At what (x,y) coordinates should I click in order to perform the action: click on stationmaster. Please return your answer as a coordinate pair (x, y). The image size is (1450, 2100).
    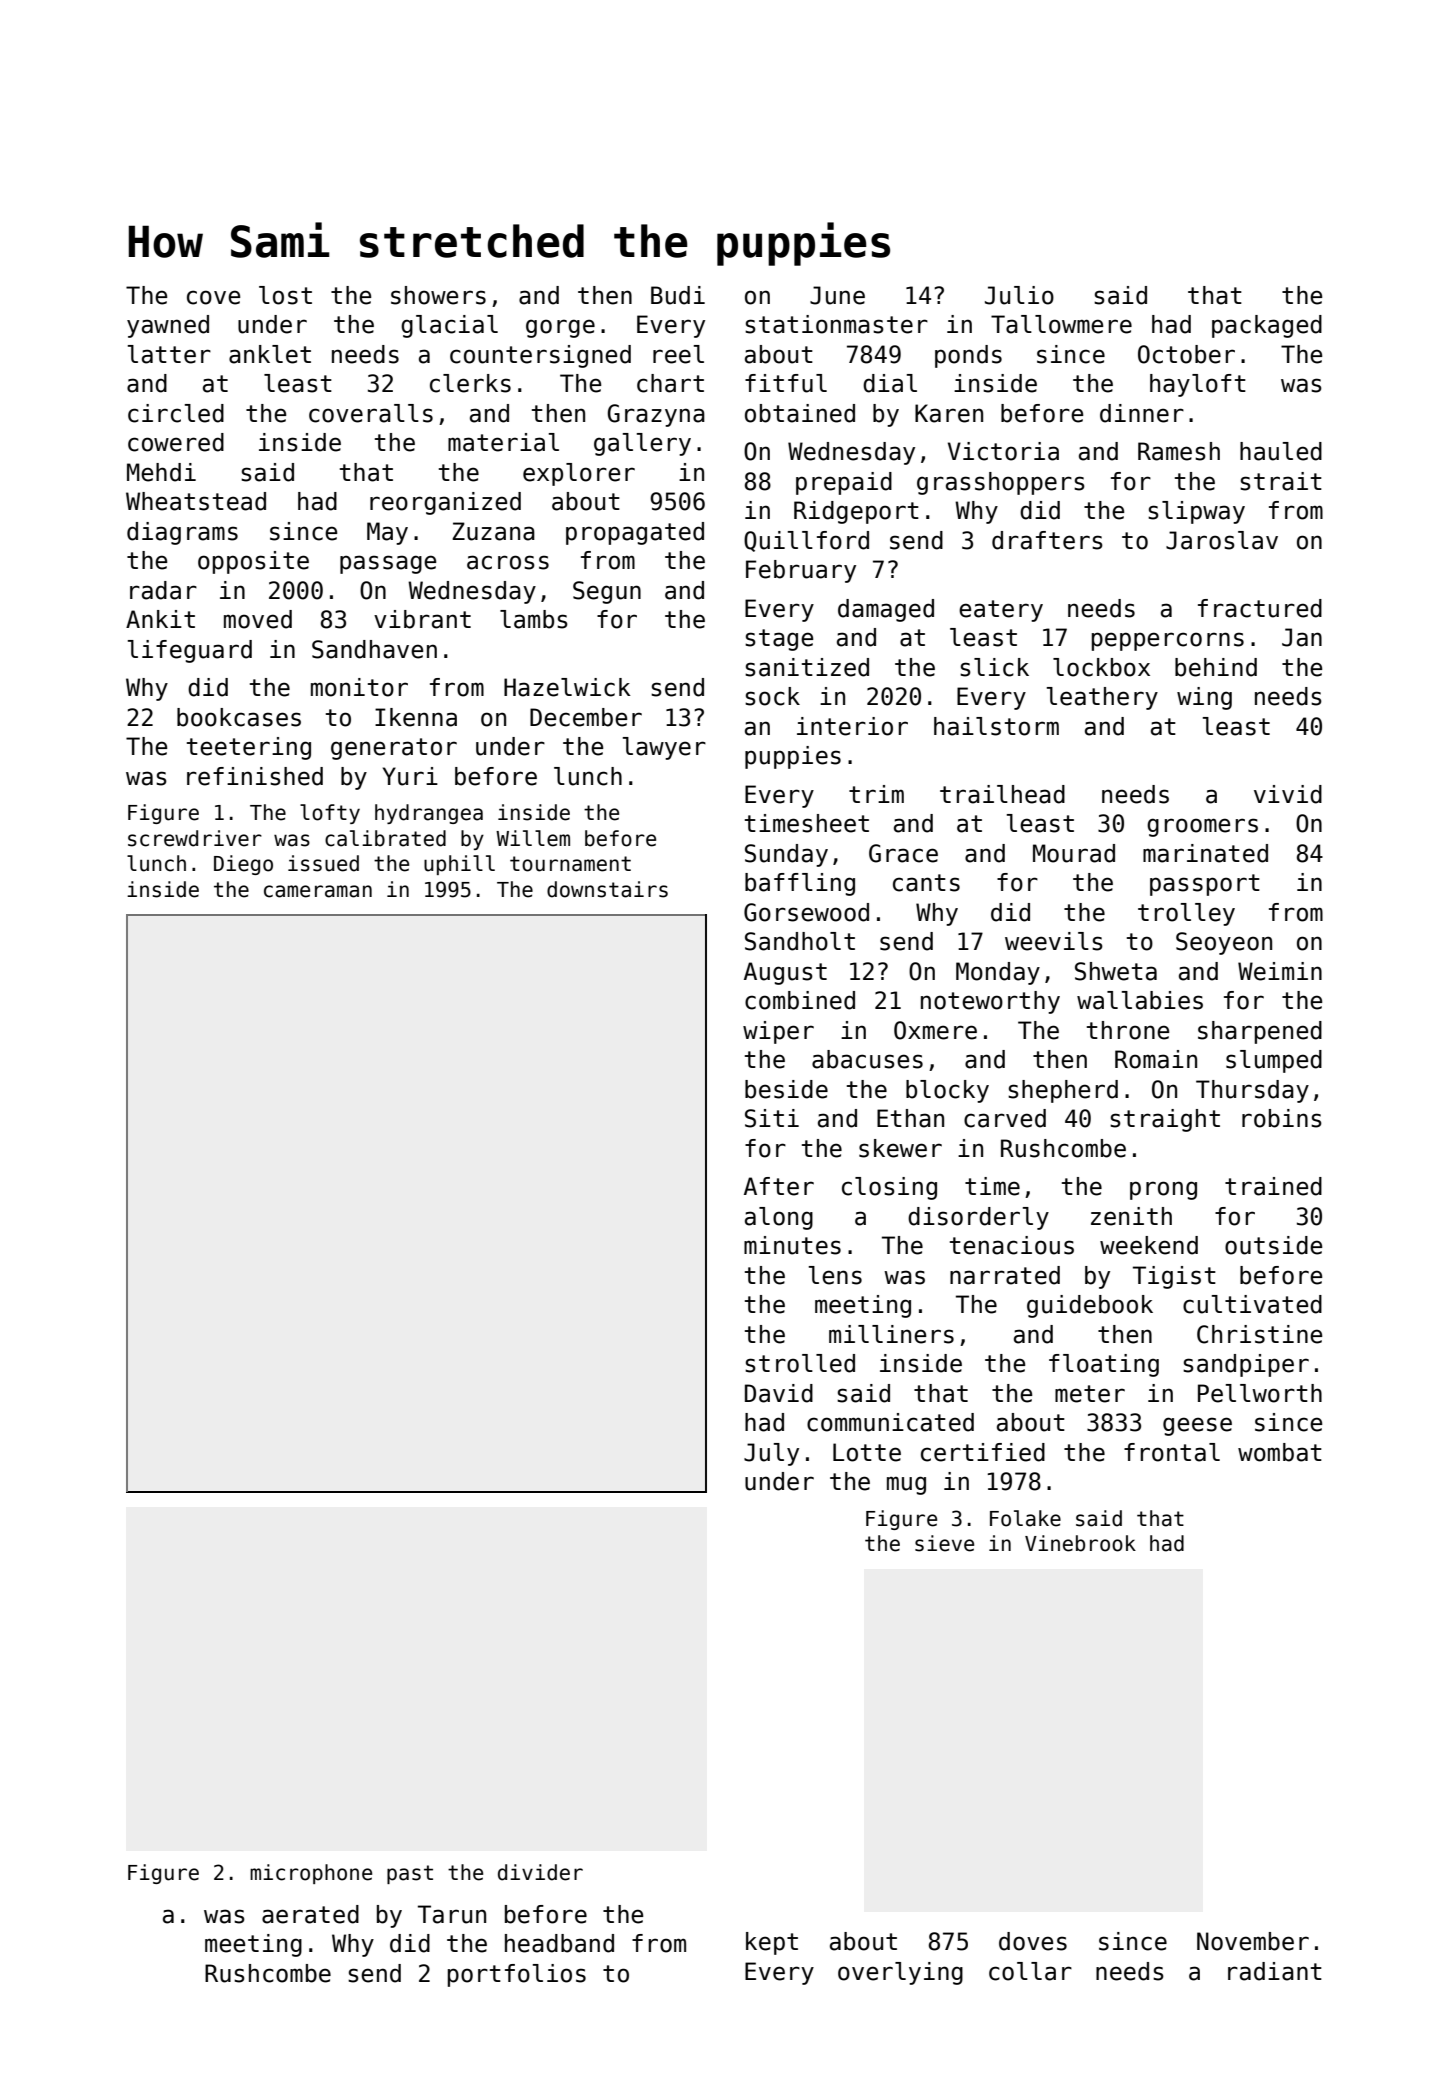
    Looking at the image, I should click on (836, 324).
